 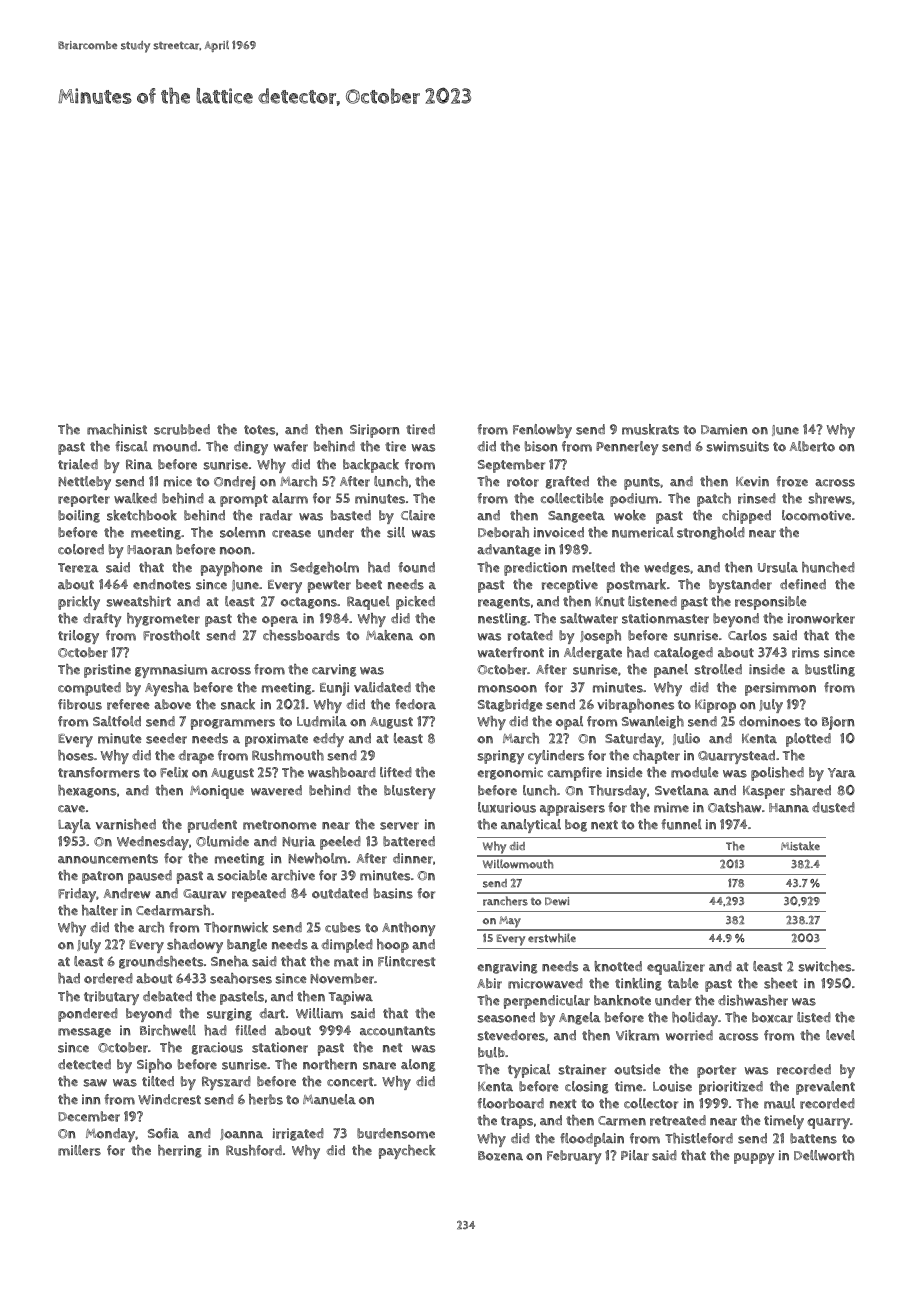 I want to click on alarm, so click(x=290, y=498).
